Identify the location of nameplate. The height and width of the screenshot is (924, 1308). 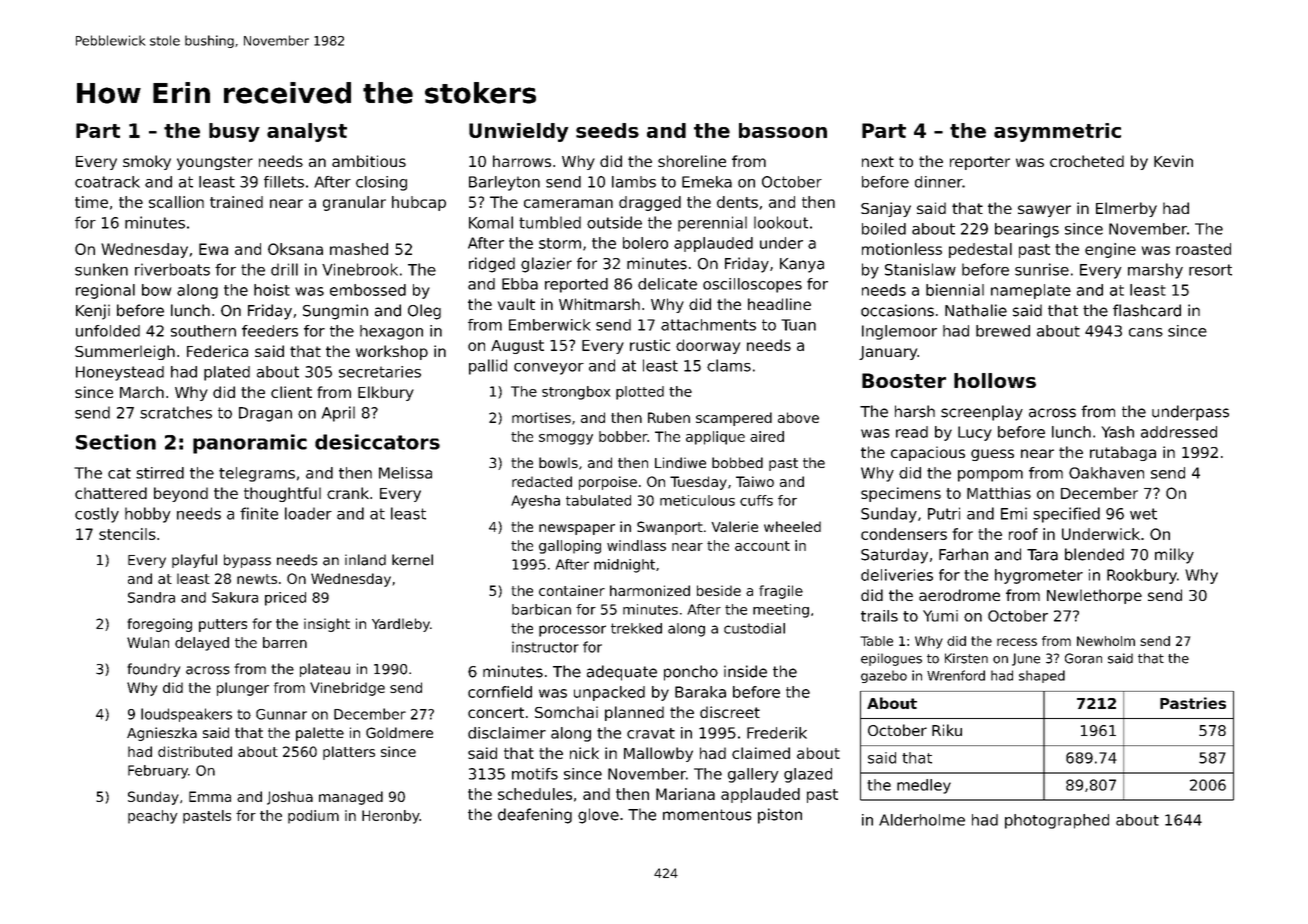
(1031, 291).
